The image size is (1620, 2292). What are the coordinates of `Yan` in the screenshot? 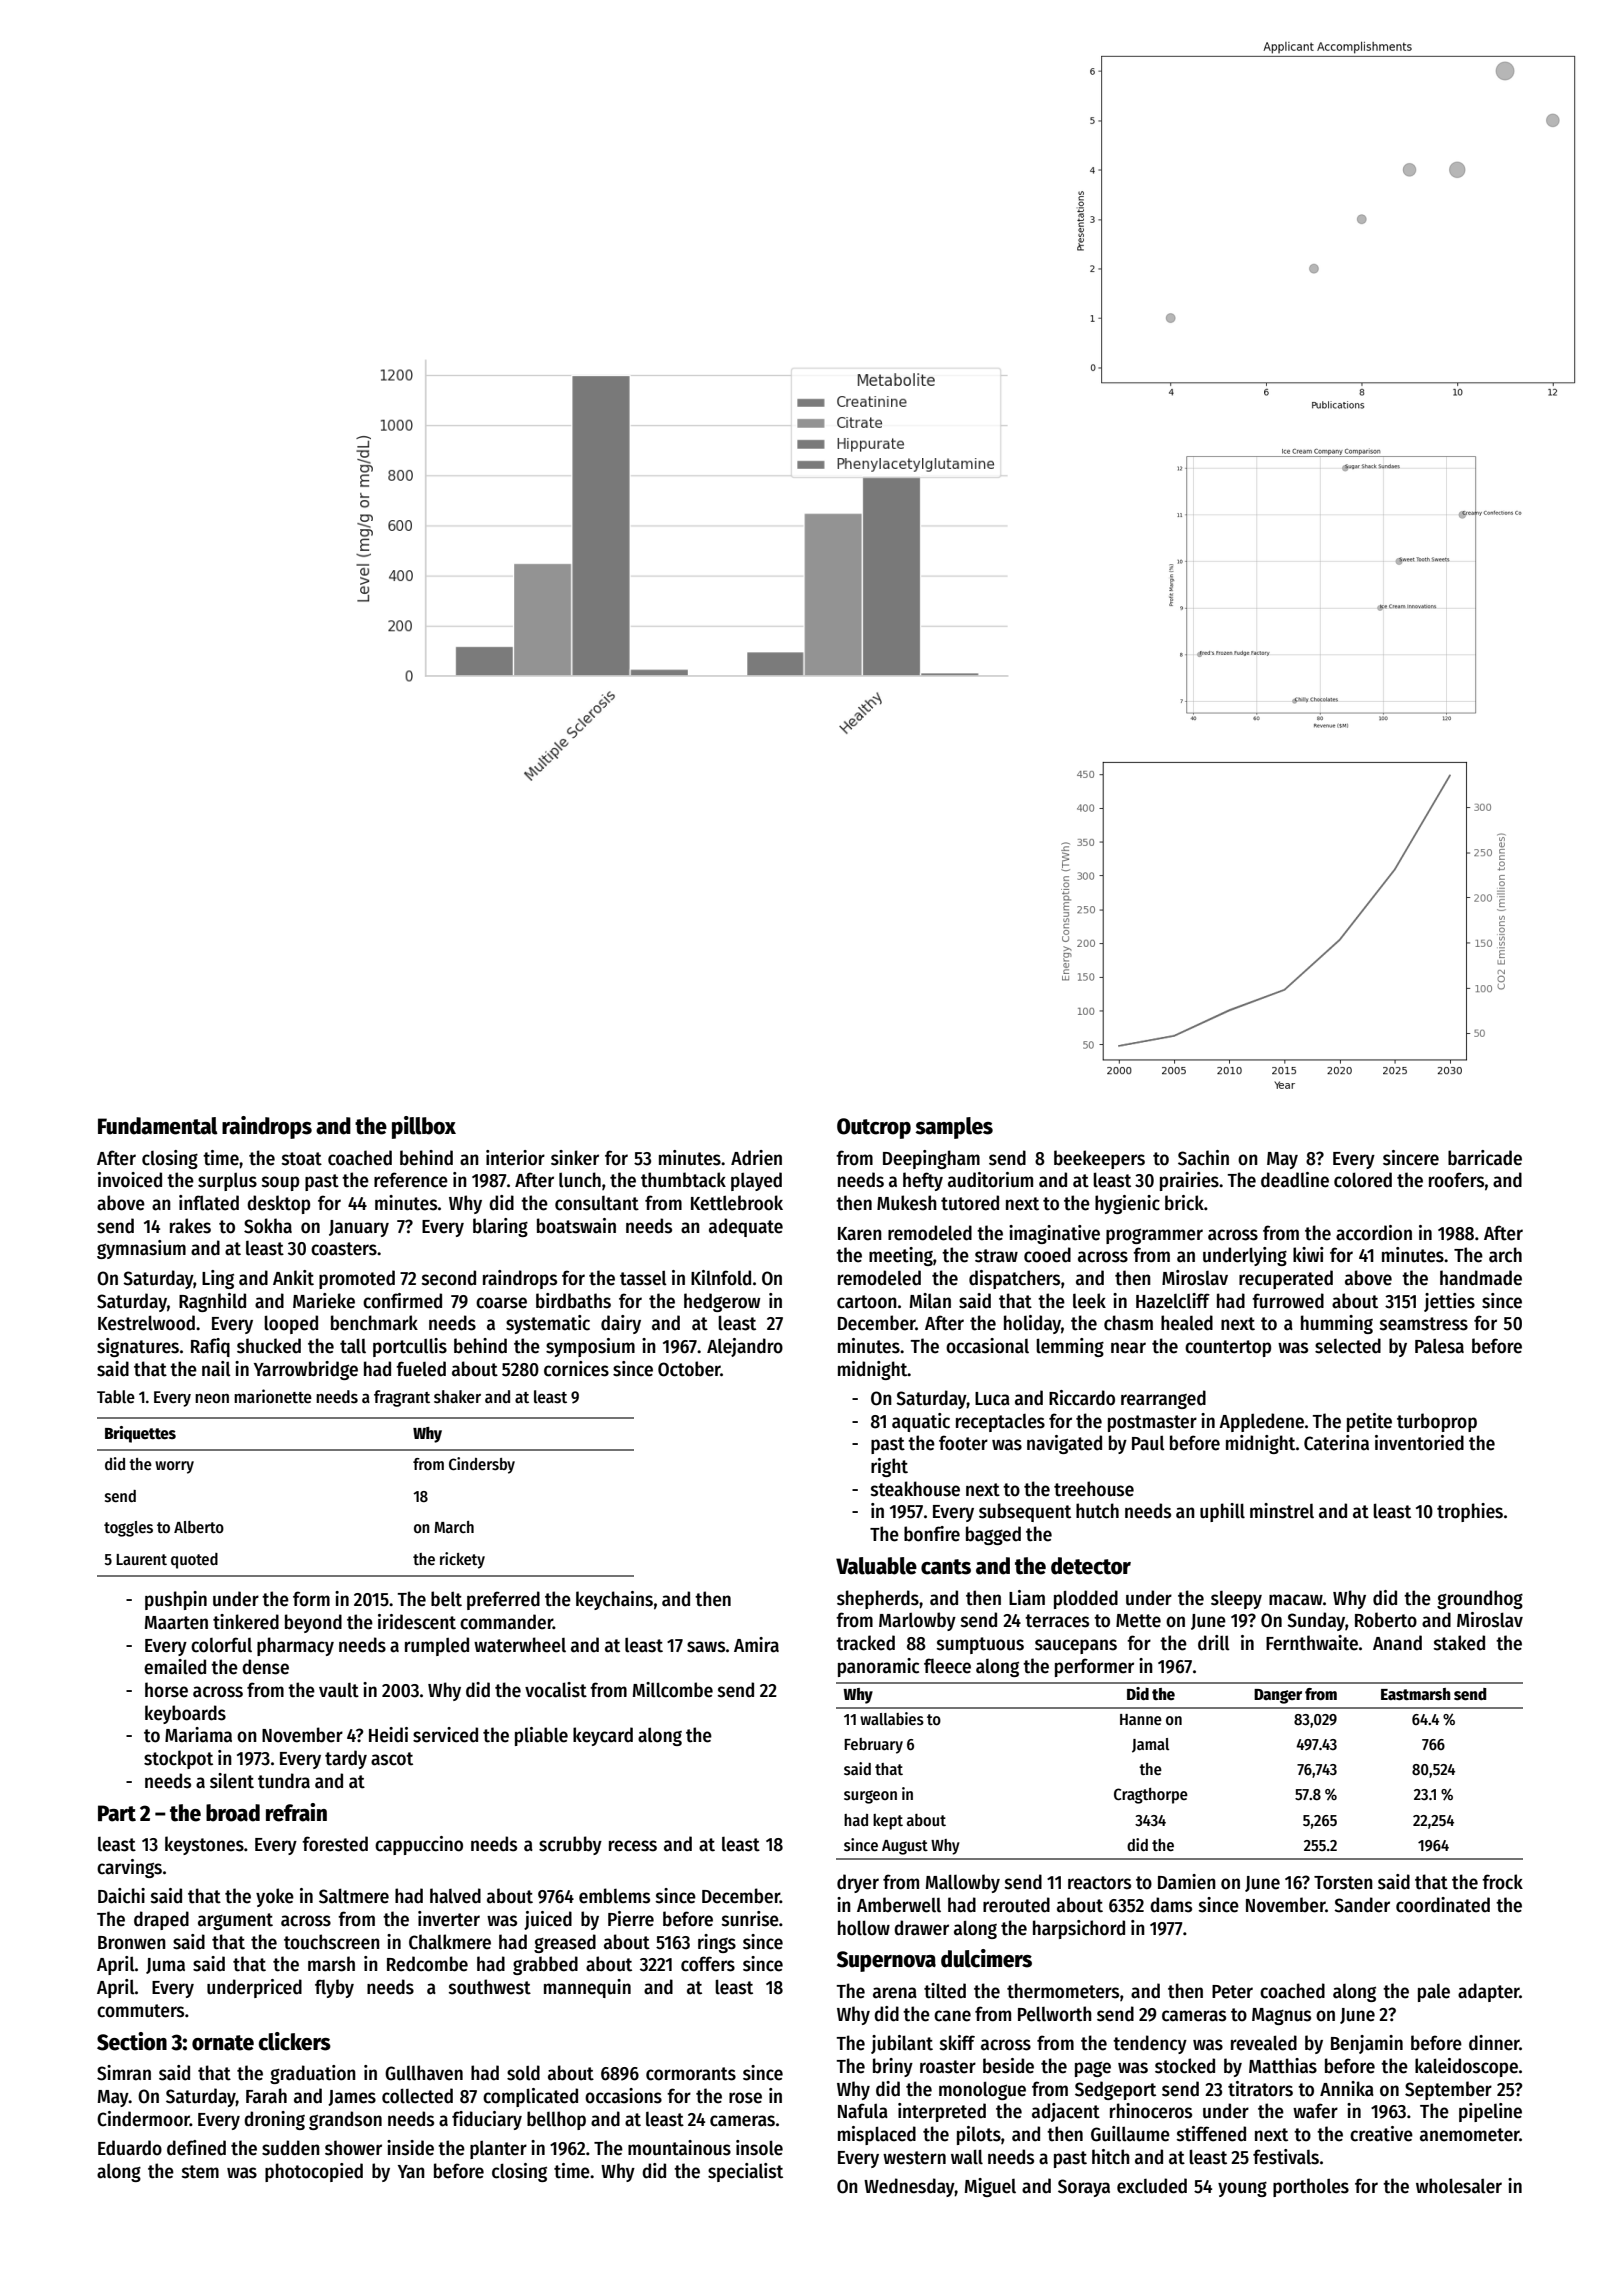 It's located at (411, 2172).
